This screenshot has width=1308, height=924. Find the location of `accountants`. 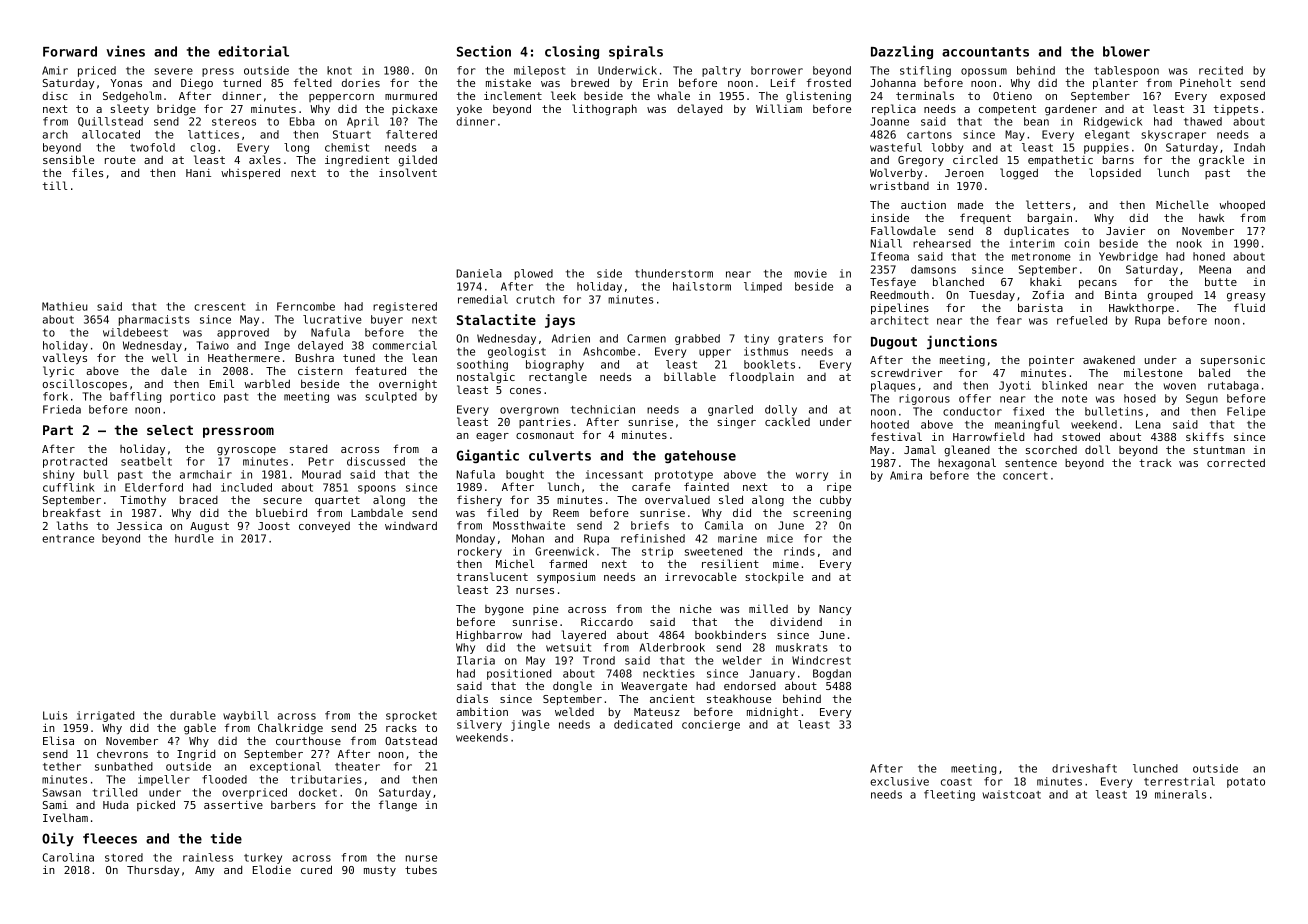

accountants is located at coordinates (985, 52).
